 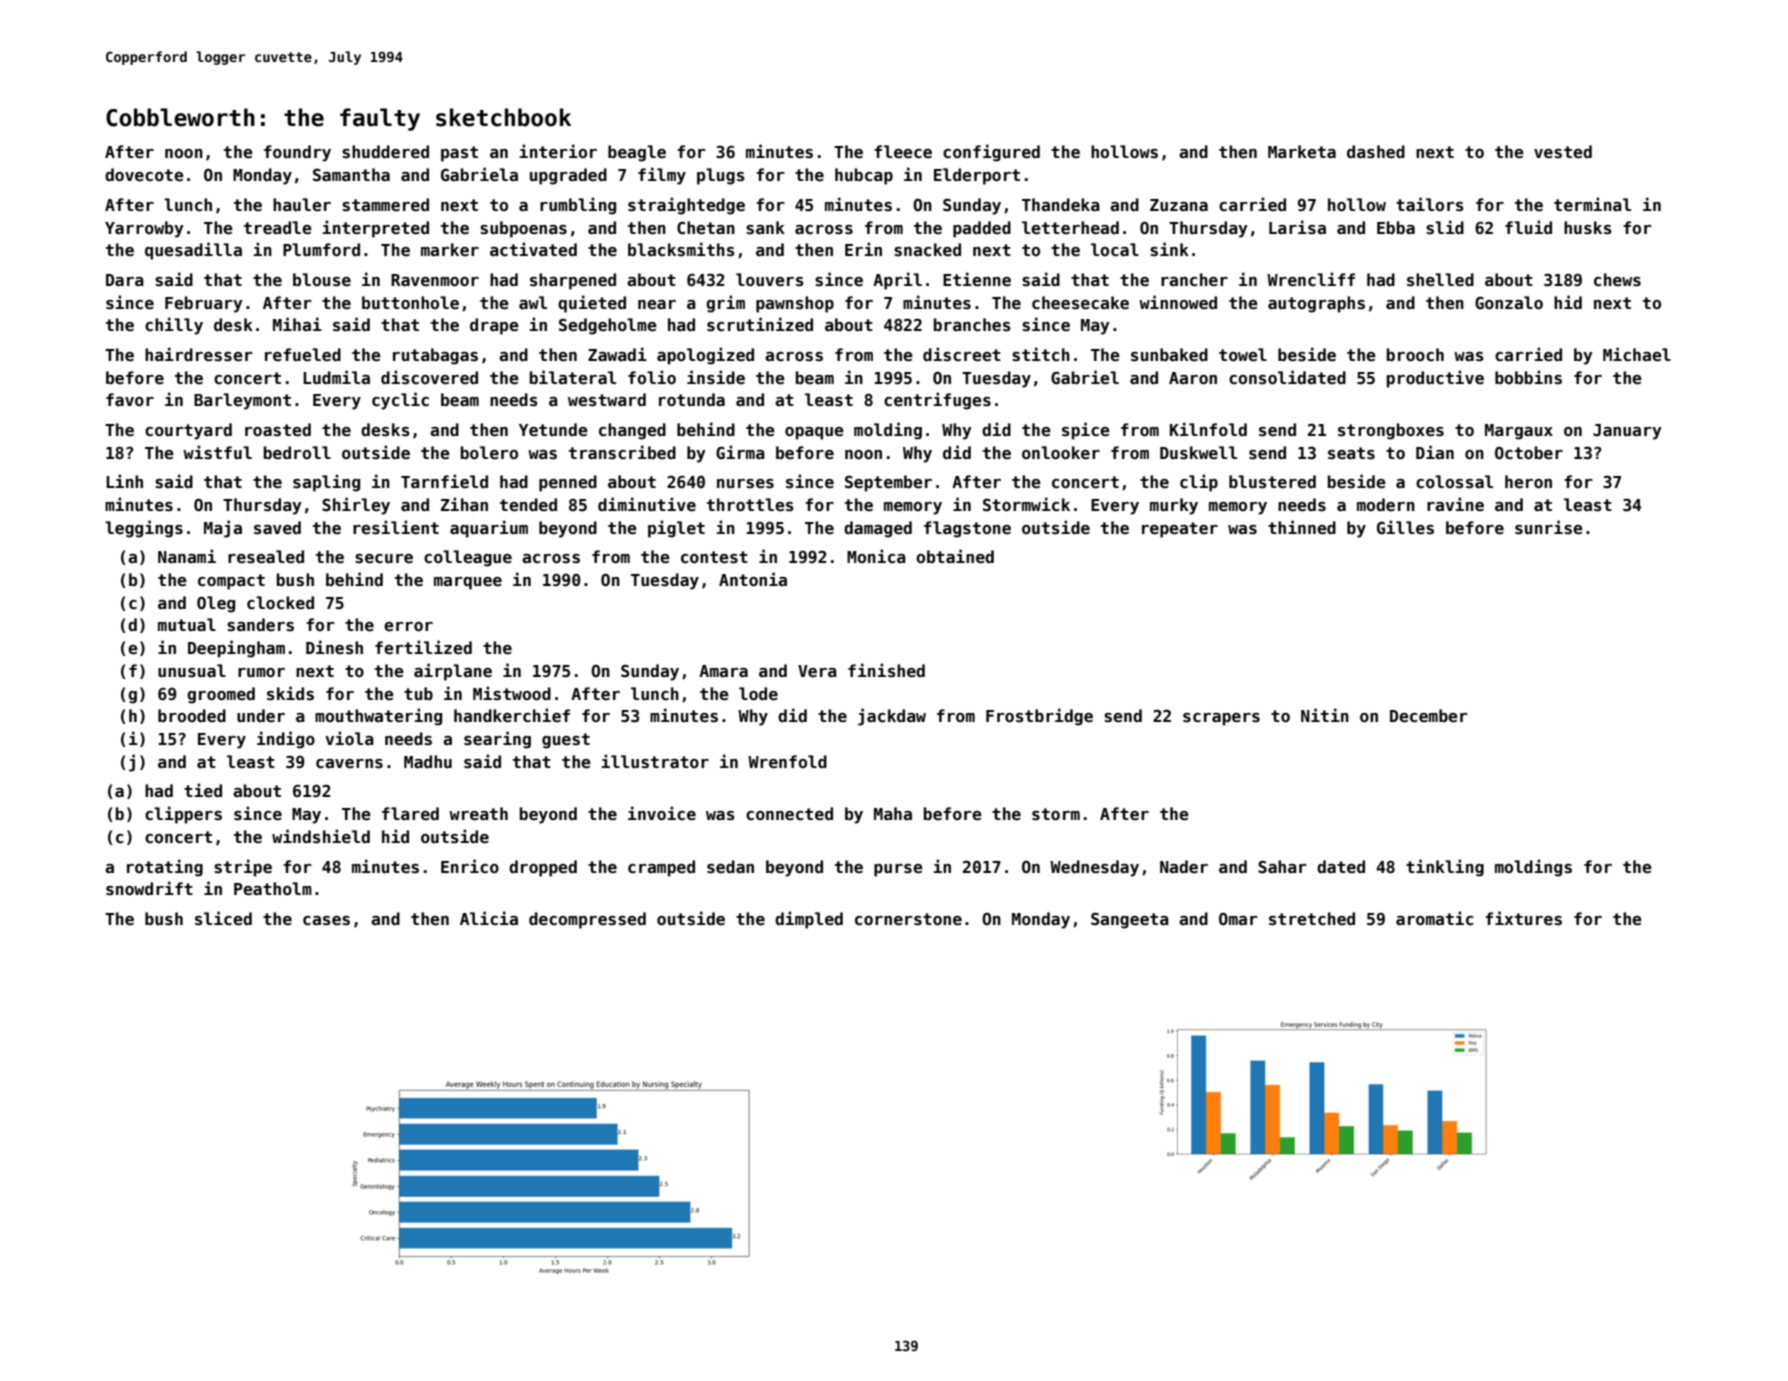 I want to click on vested, so click(x=1563, y=152).
